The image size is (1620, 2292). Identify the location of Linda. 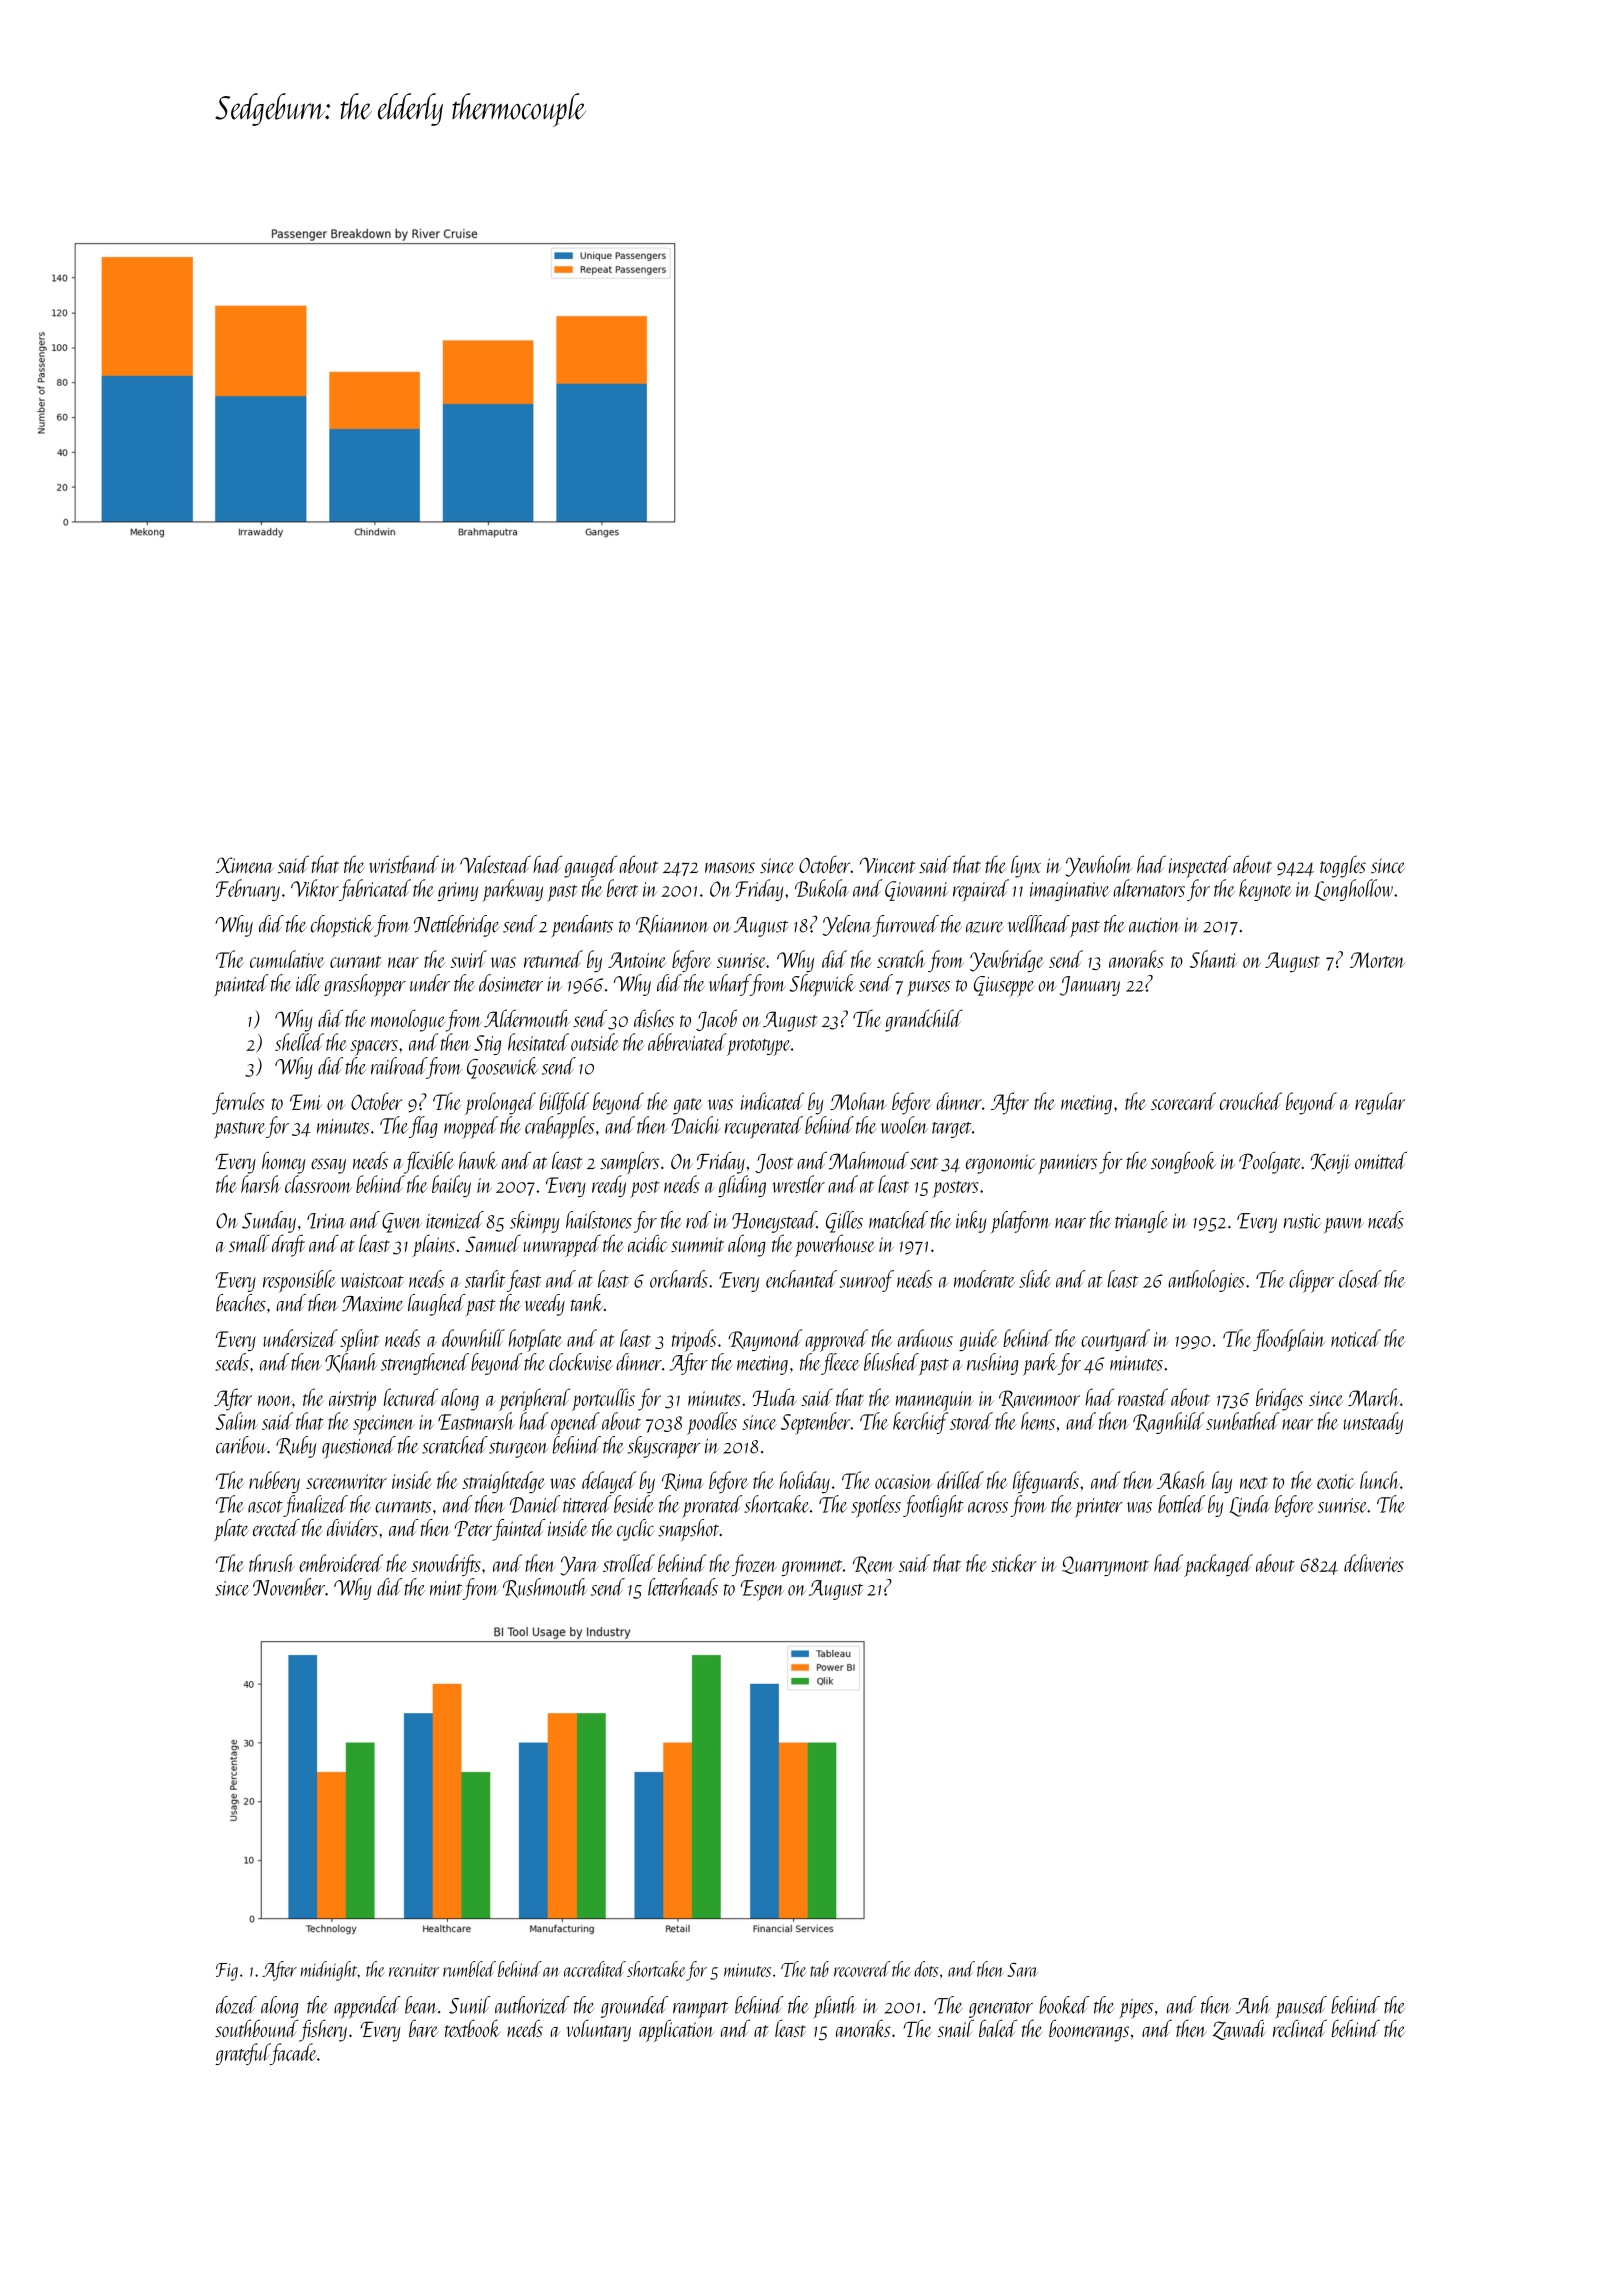
(1249, 1506).
